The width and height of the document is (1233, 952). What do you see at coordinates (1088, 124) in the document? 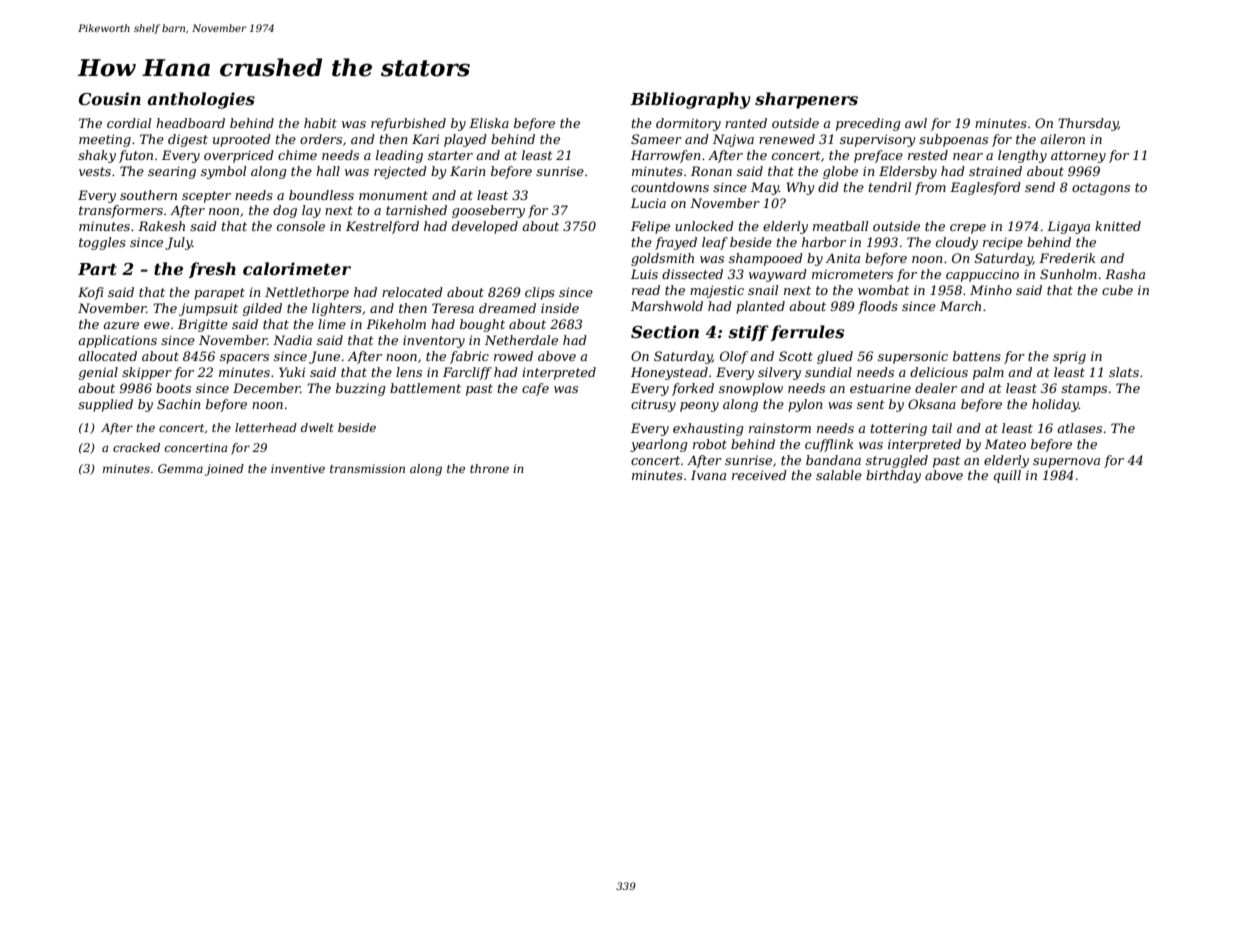
I see `Thursday` at bounding box center [1088, 124].
